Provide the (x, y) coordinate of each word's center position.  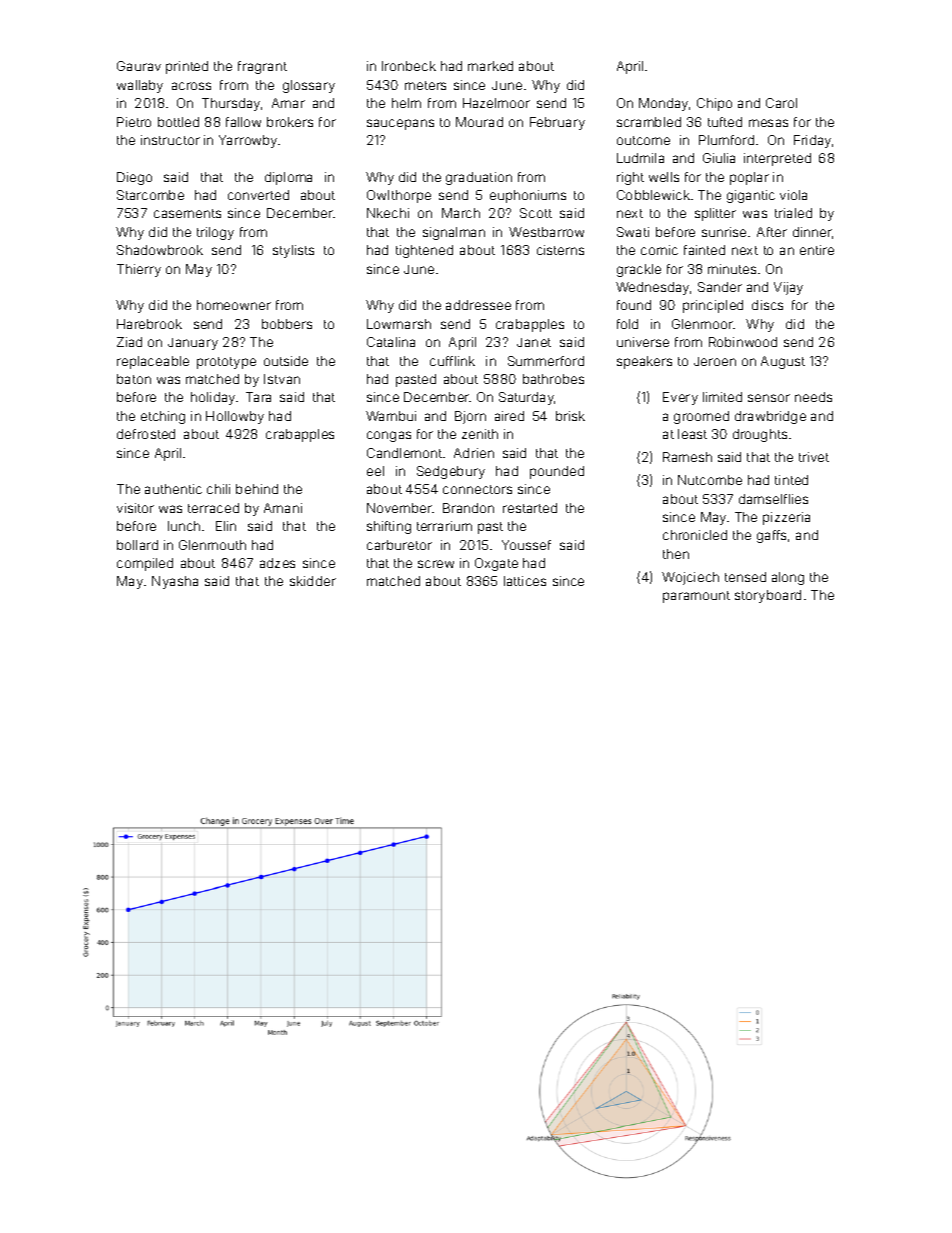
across (191, 86)
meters (425, 85)
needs (813, 397)
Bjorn (470, 417)
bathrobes (553, 379)
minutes (732, 269)
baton (134, 379)
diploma (288, 178)
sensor (769, 398)
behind (257, 489)
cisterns (560, 250)
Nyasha (175, 582)
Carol (781, 103)
